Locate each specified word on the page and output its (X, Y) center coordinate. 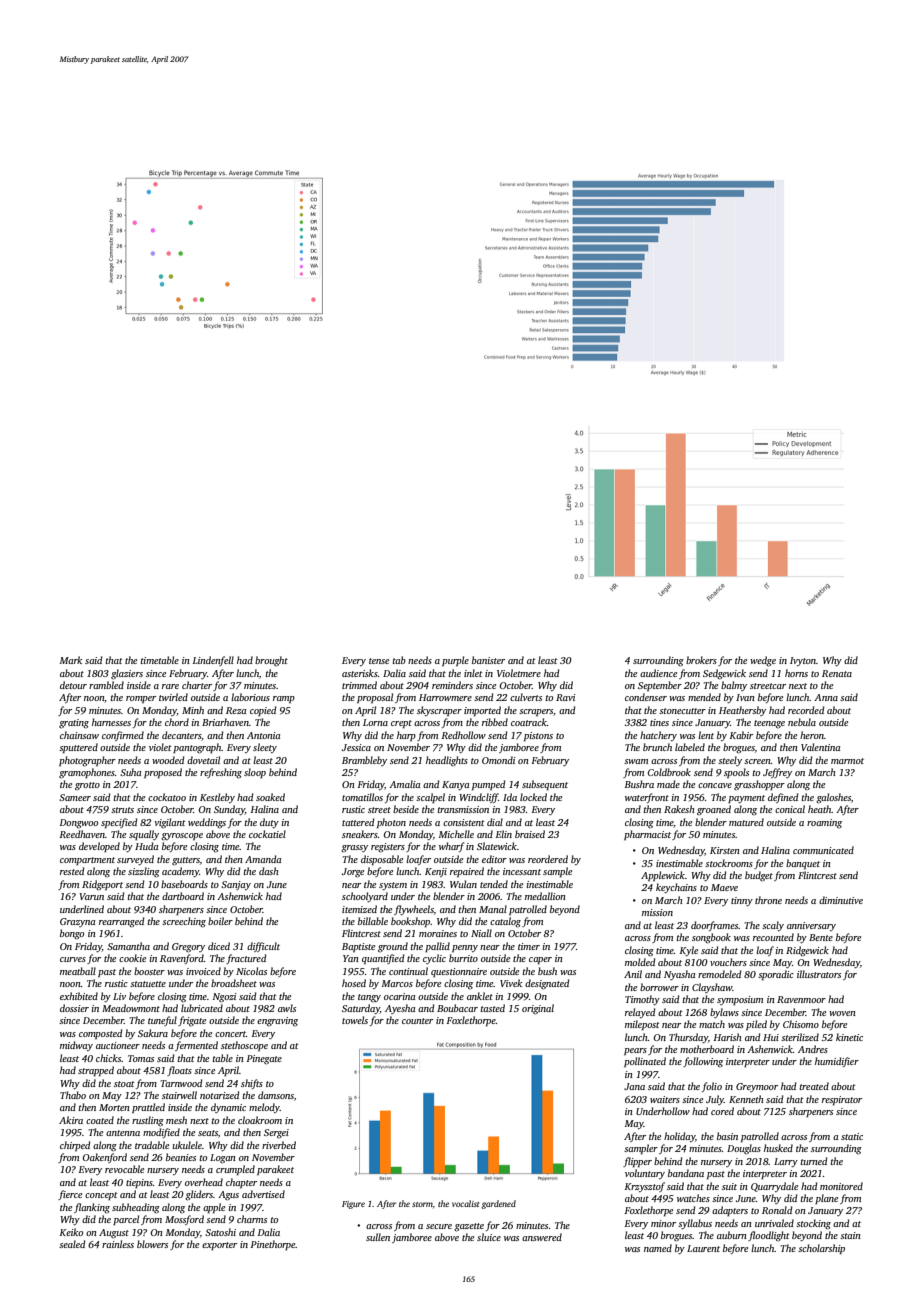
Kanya (455, 785)
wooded (168, 760)
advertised (263, 1194)
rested (72, 871)
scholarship (821, 1249)
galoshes (833, 798)
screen (757, 761)
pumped (489, 785)
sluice (489, 1237)
